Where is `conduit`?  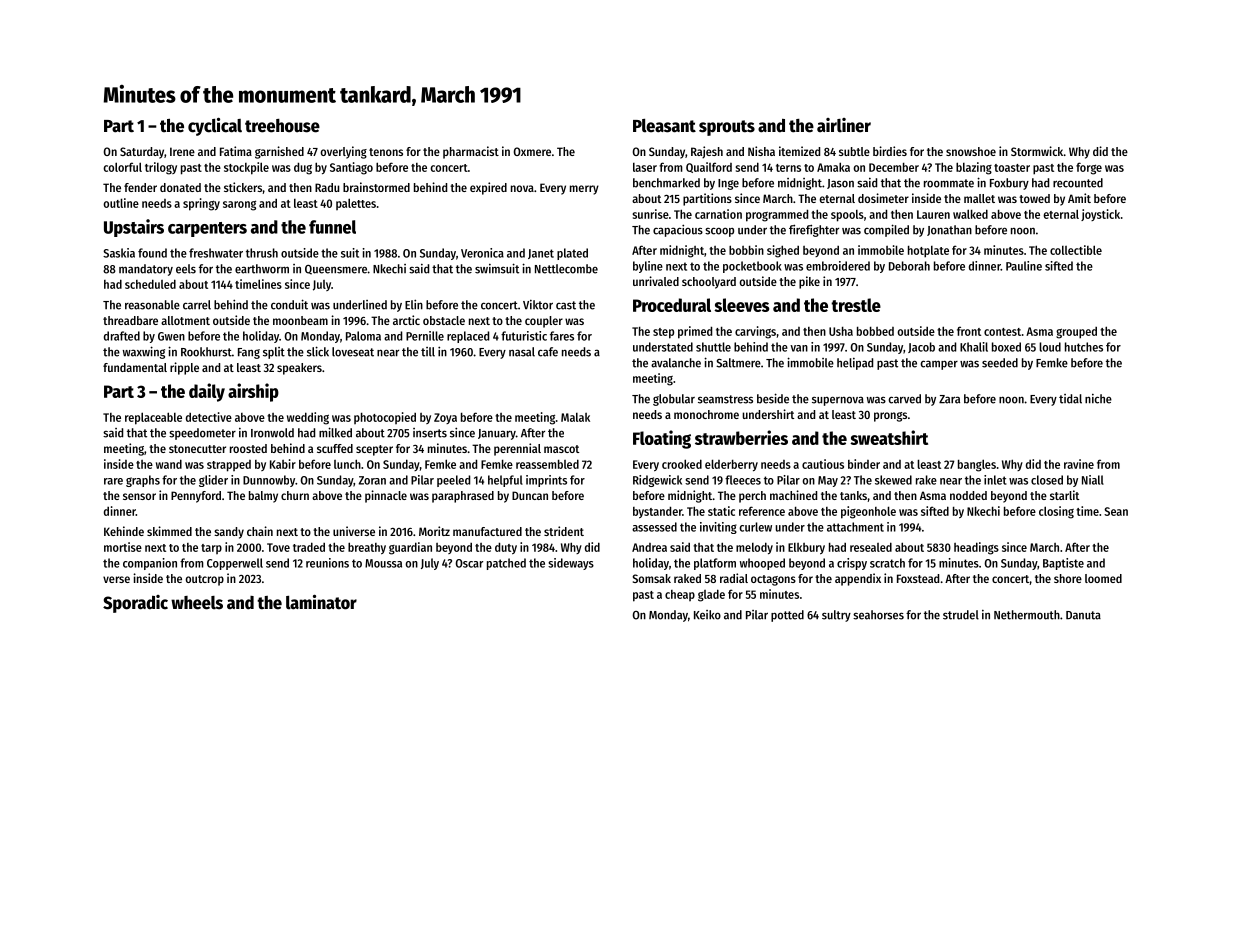 conduit is located at coordinates (289, 304).
